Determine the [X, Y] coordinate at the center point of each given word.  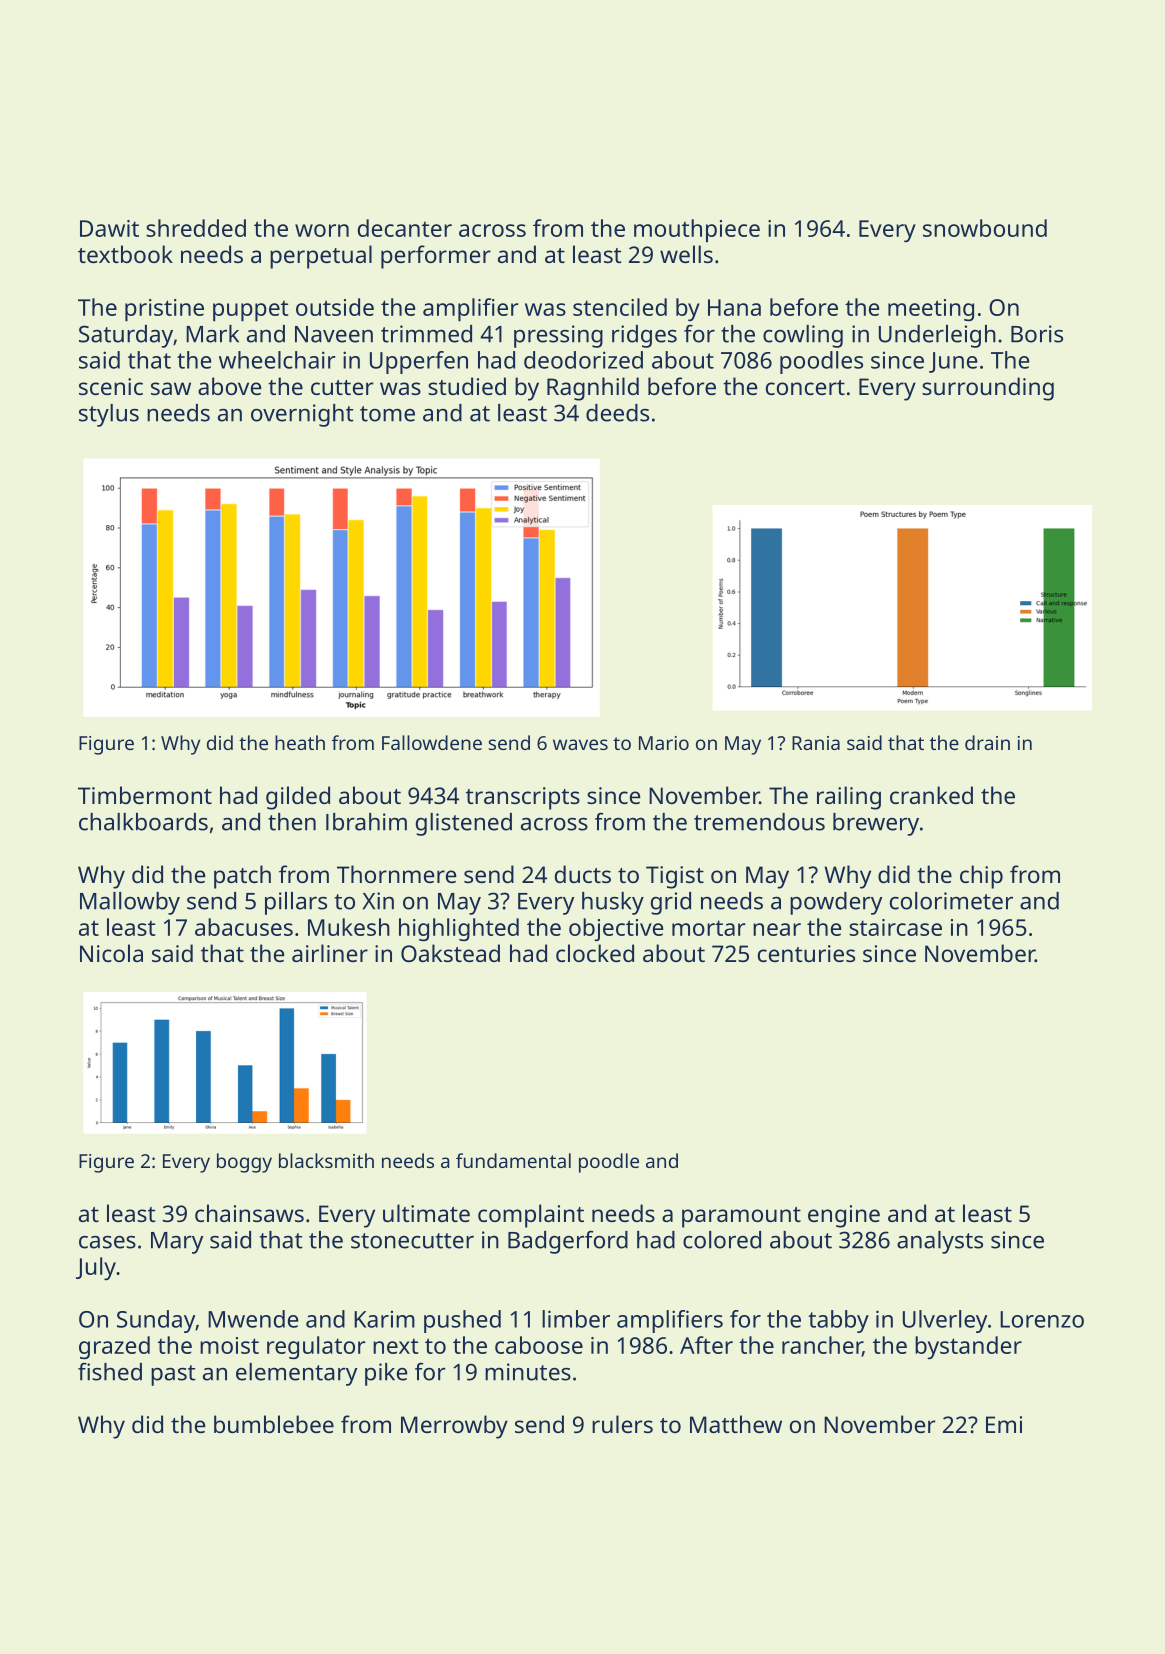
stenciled [620, 307]
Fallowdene [432, 742]
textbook [125, 254]
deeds [617, 413]
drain [987, 742]
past [173, 1375]
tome [387, 414]
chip [981, 877]
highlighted [459, 929]
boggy [244, 1163]
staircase [895, 927]
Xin [378, 901]
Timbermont [145, 795]
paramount [741, 1217]
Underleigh [937, 336]
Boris [1037, 334]
